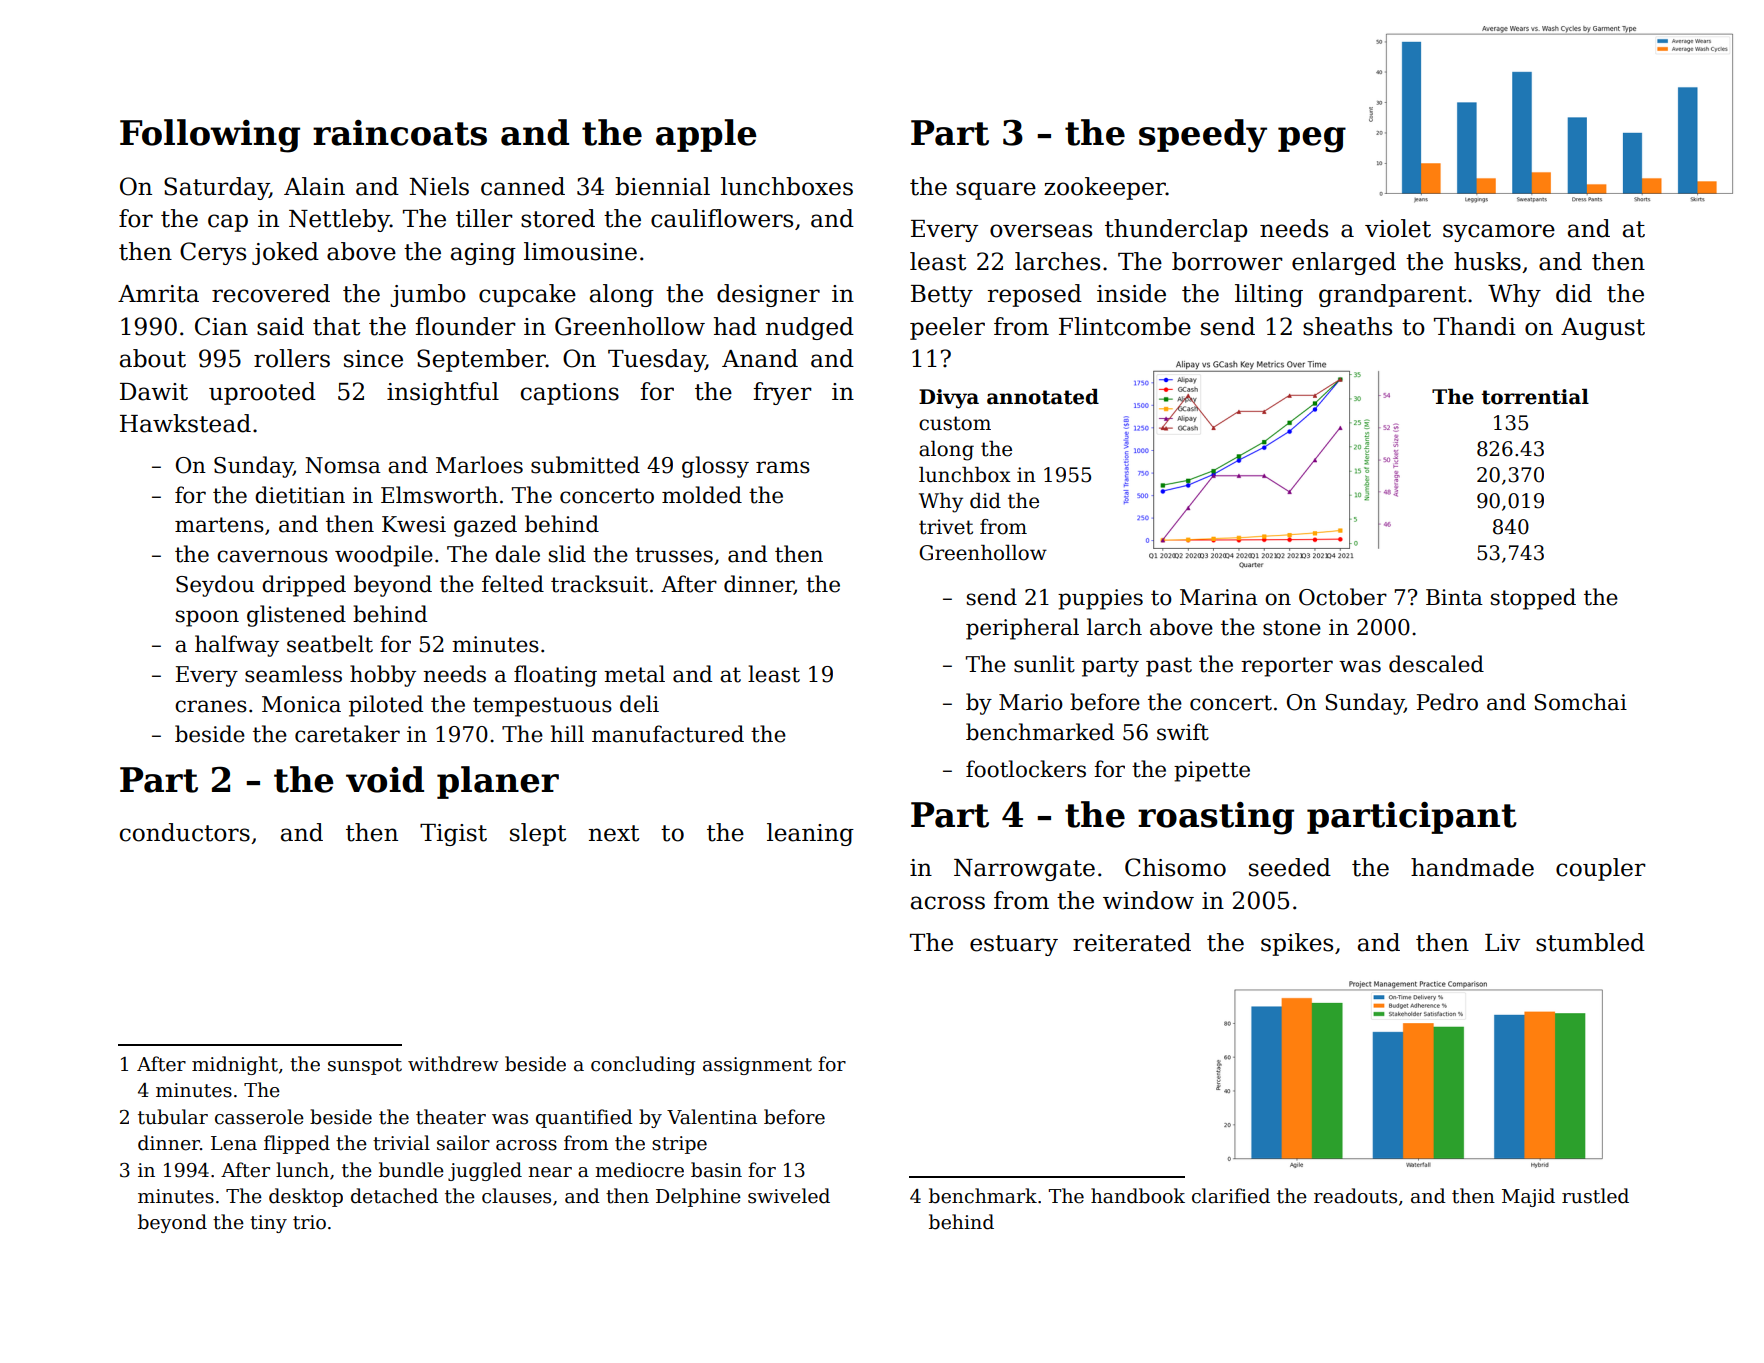 The width and height of the screenshot is (1764, 1363). I want to click on sunspot, so click(365, 1066).
